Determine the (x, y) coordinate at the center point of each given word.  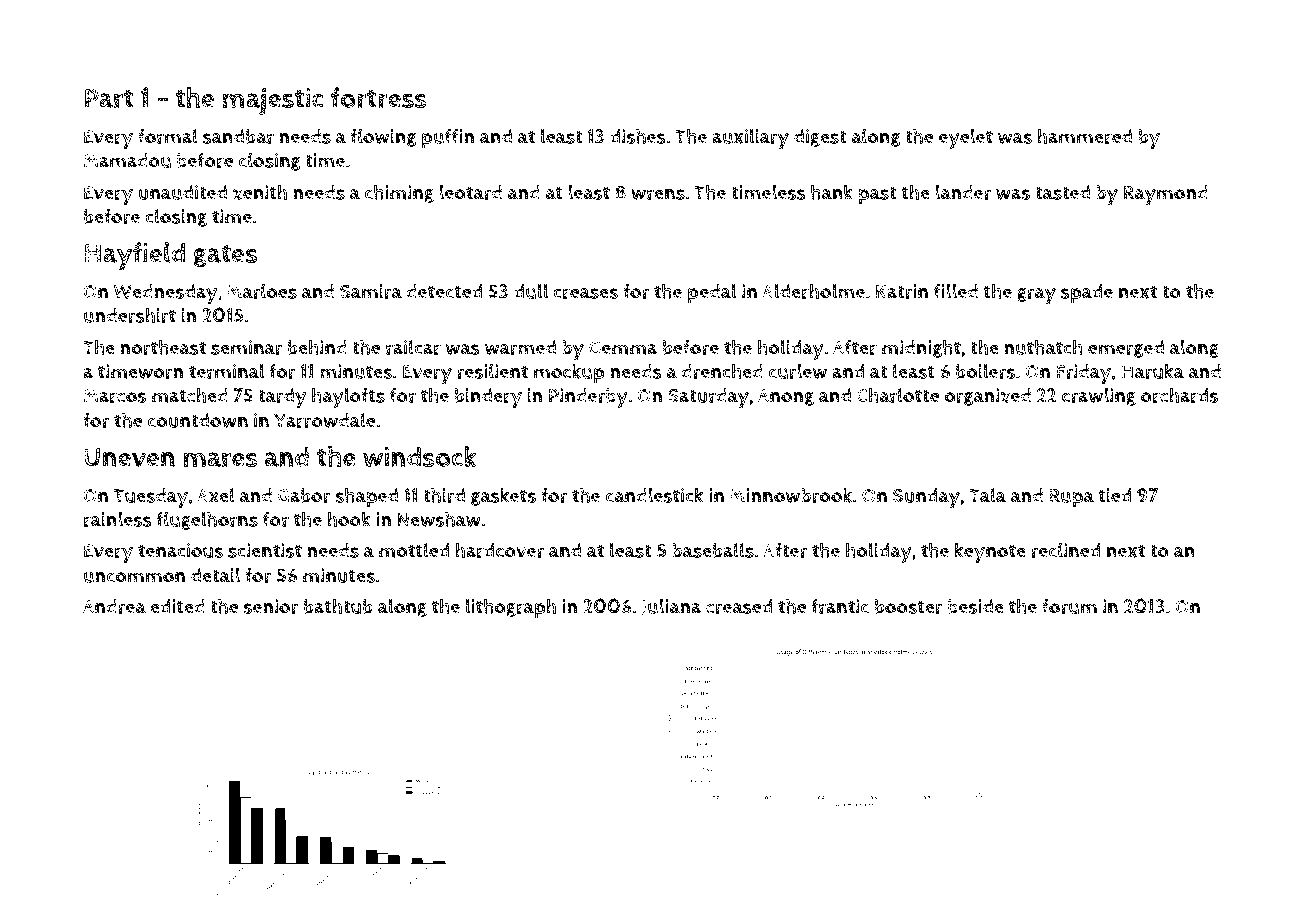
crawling (1099, 396)
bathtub (338, 606)
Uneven (129, 457)
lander (963, 192)
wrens (658, 194)
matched (190, 395)
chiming (399, 193)
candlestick (655, 495)
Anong (786, 397)
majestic (272, 101)
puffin (448, 139)
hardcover (499, 550)
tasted (1062, 192)
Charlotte (898, 395)
